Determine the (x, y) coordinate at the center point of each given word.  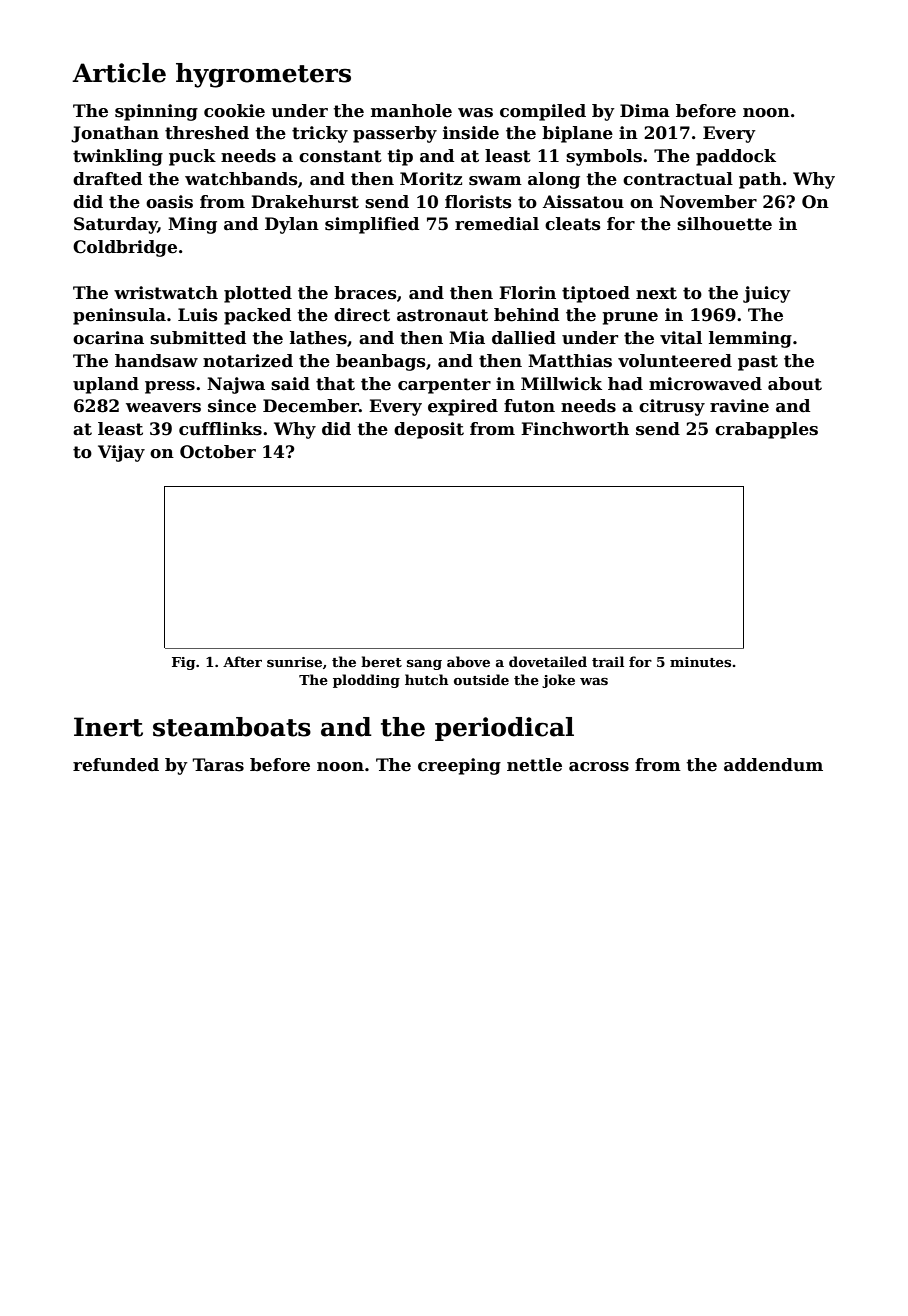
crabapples (766, 430)
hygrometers (263, 75)
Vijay (121, 453)
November (708, 202)
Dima (645, 111)
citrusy (672, 407)
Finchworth (575, 429)
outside (481, 679)
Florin (527, 293)
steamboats (232, 727)
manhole (411, 111)
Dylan (292, 225)
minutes (700, 662)
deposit (429, 430)
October (218, 452)
